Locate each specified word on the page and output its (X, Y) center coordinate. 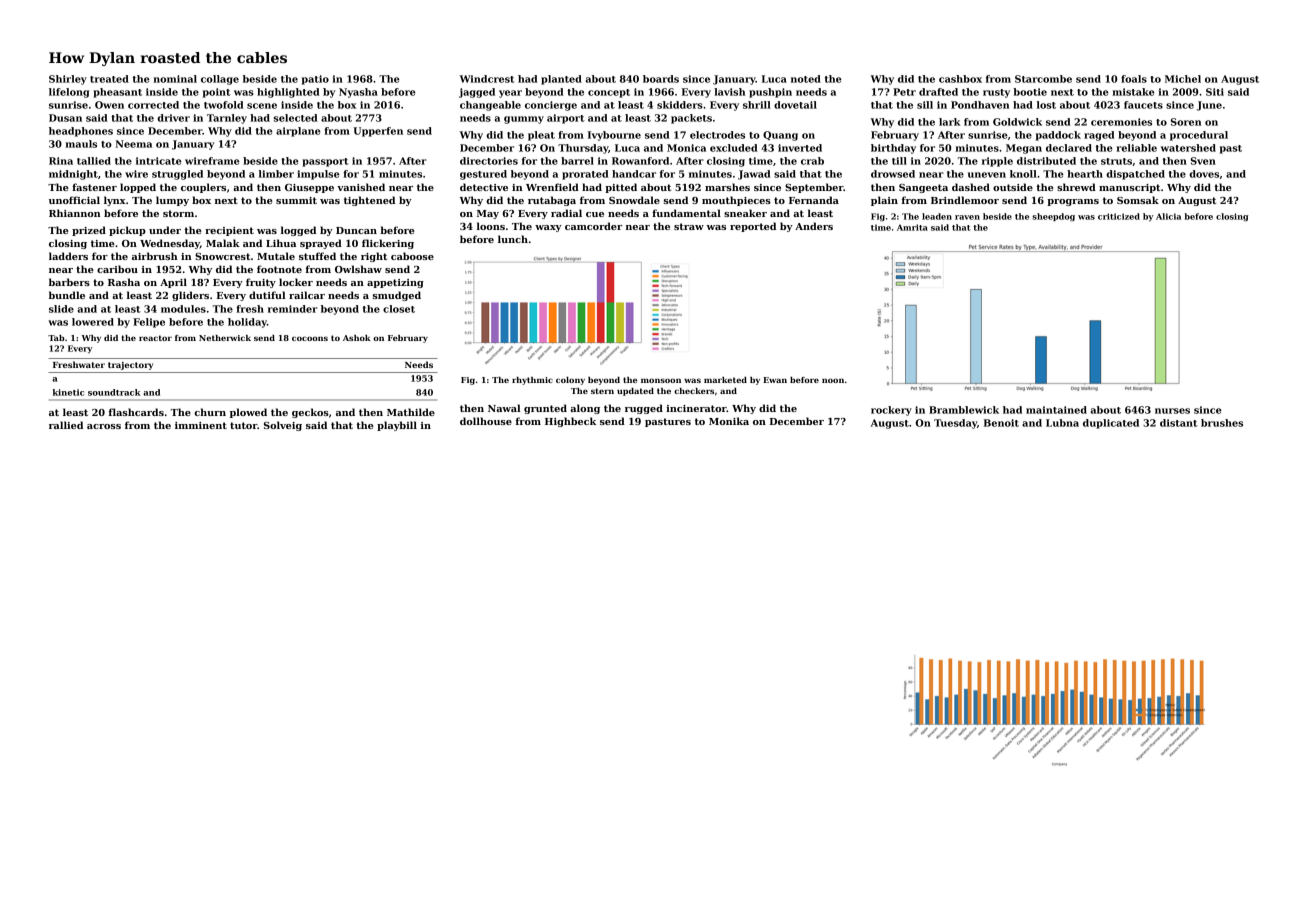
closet (399, 309)
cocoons (310, 338)
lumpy (172, 201)
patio (315, 80)
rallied (66, 425)
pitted (621, 188)
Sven (1203, 161)
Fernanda (814, 200)
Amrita (912, 227)
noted (806, 79)
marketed (725, 380)
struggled (177, 175)
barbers (69, 282)
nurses (1172, 411)
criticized (1119, 216)
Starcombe (1043, 79)
